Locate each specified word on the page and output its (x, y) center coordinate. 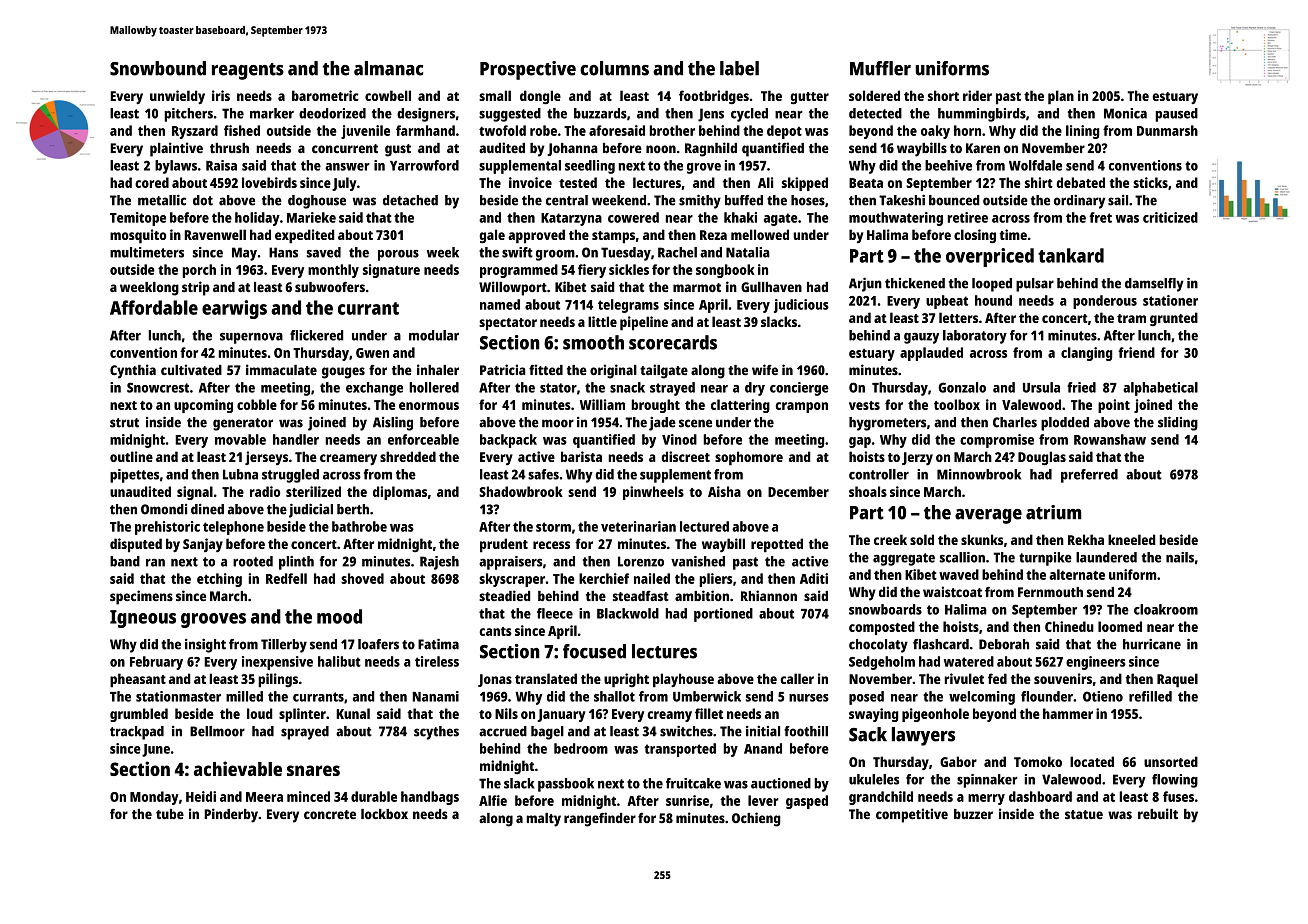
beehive (948, 165)
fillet (709, 713)
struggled (290, 476)
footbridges (714, 97)
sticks (1150, 182)
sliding (1178, 423)
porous (398, 255)
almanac (388, 68)
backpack (508, 441)
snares (313, 770)
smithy (700, 201)
